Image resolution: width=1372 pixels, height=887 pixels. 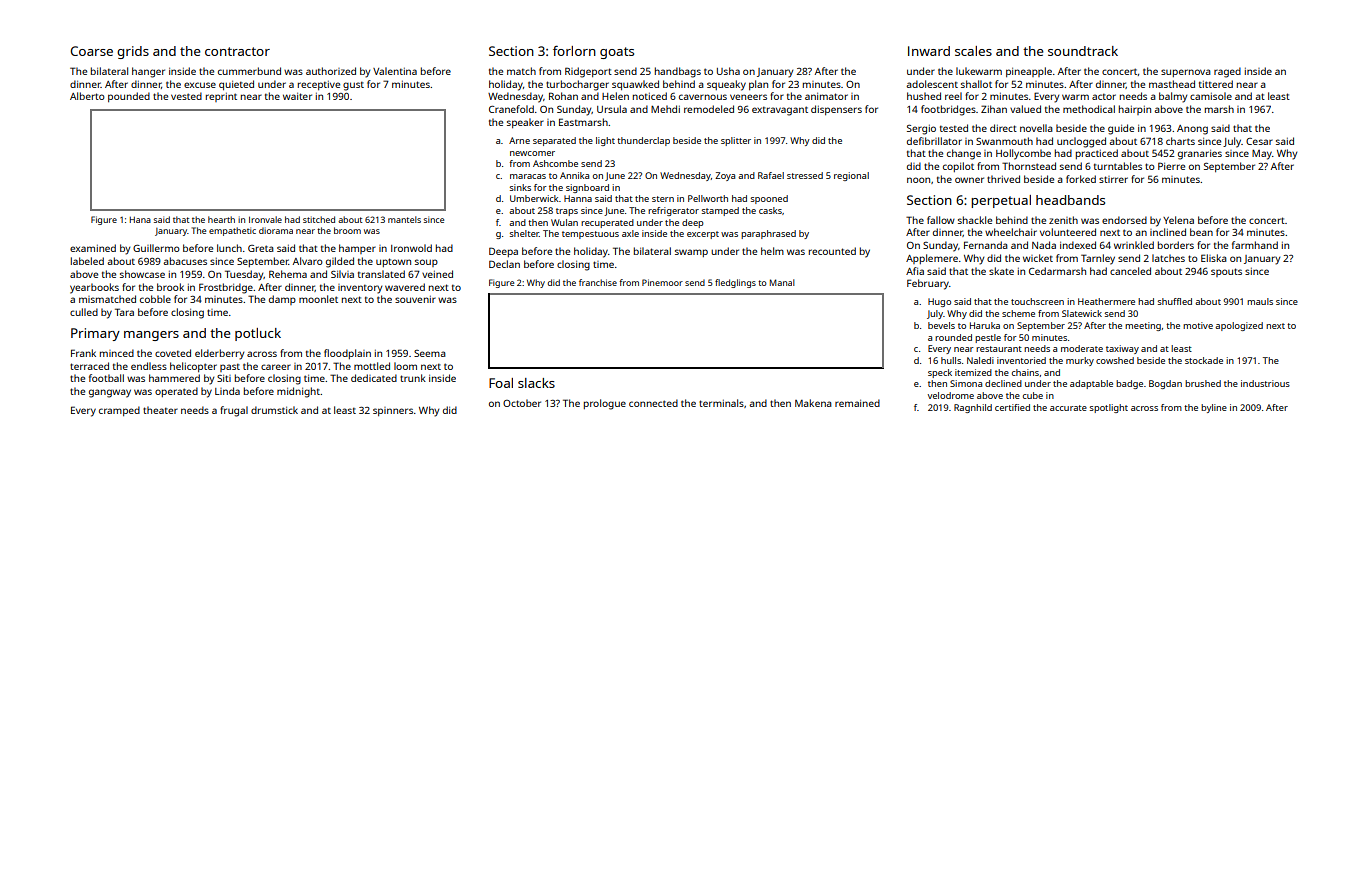 What do you see at coordinates (430, 353) in the image?
I see `Seema` at bounding box center [430, 353].
